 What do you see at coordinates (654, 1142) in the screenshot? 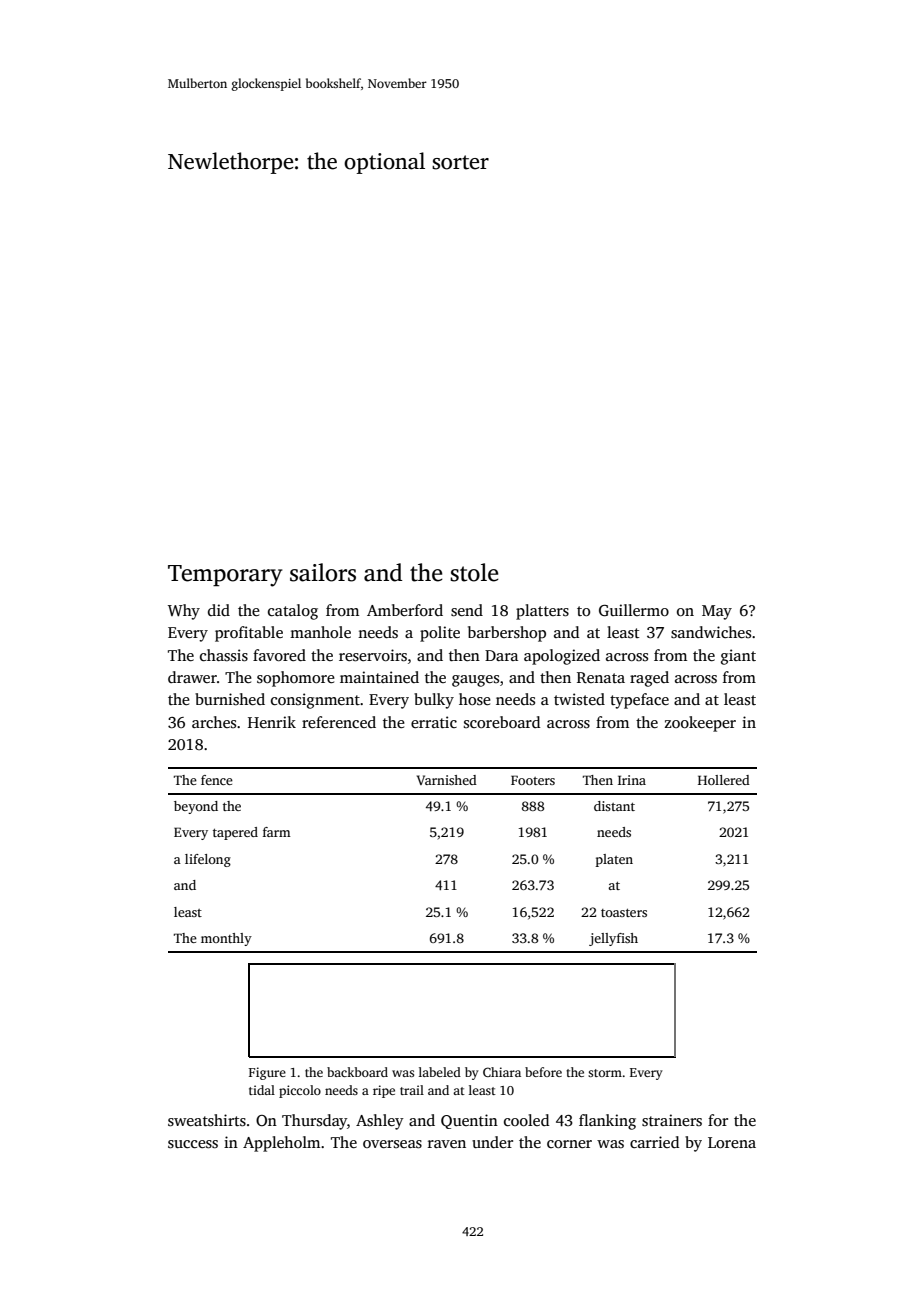
I see `carried` at bounding box center [654, 1142].
